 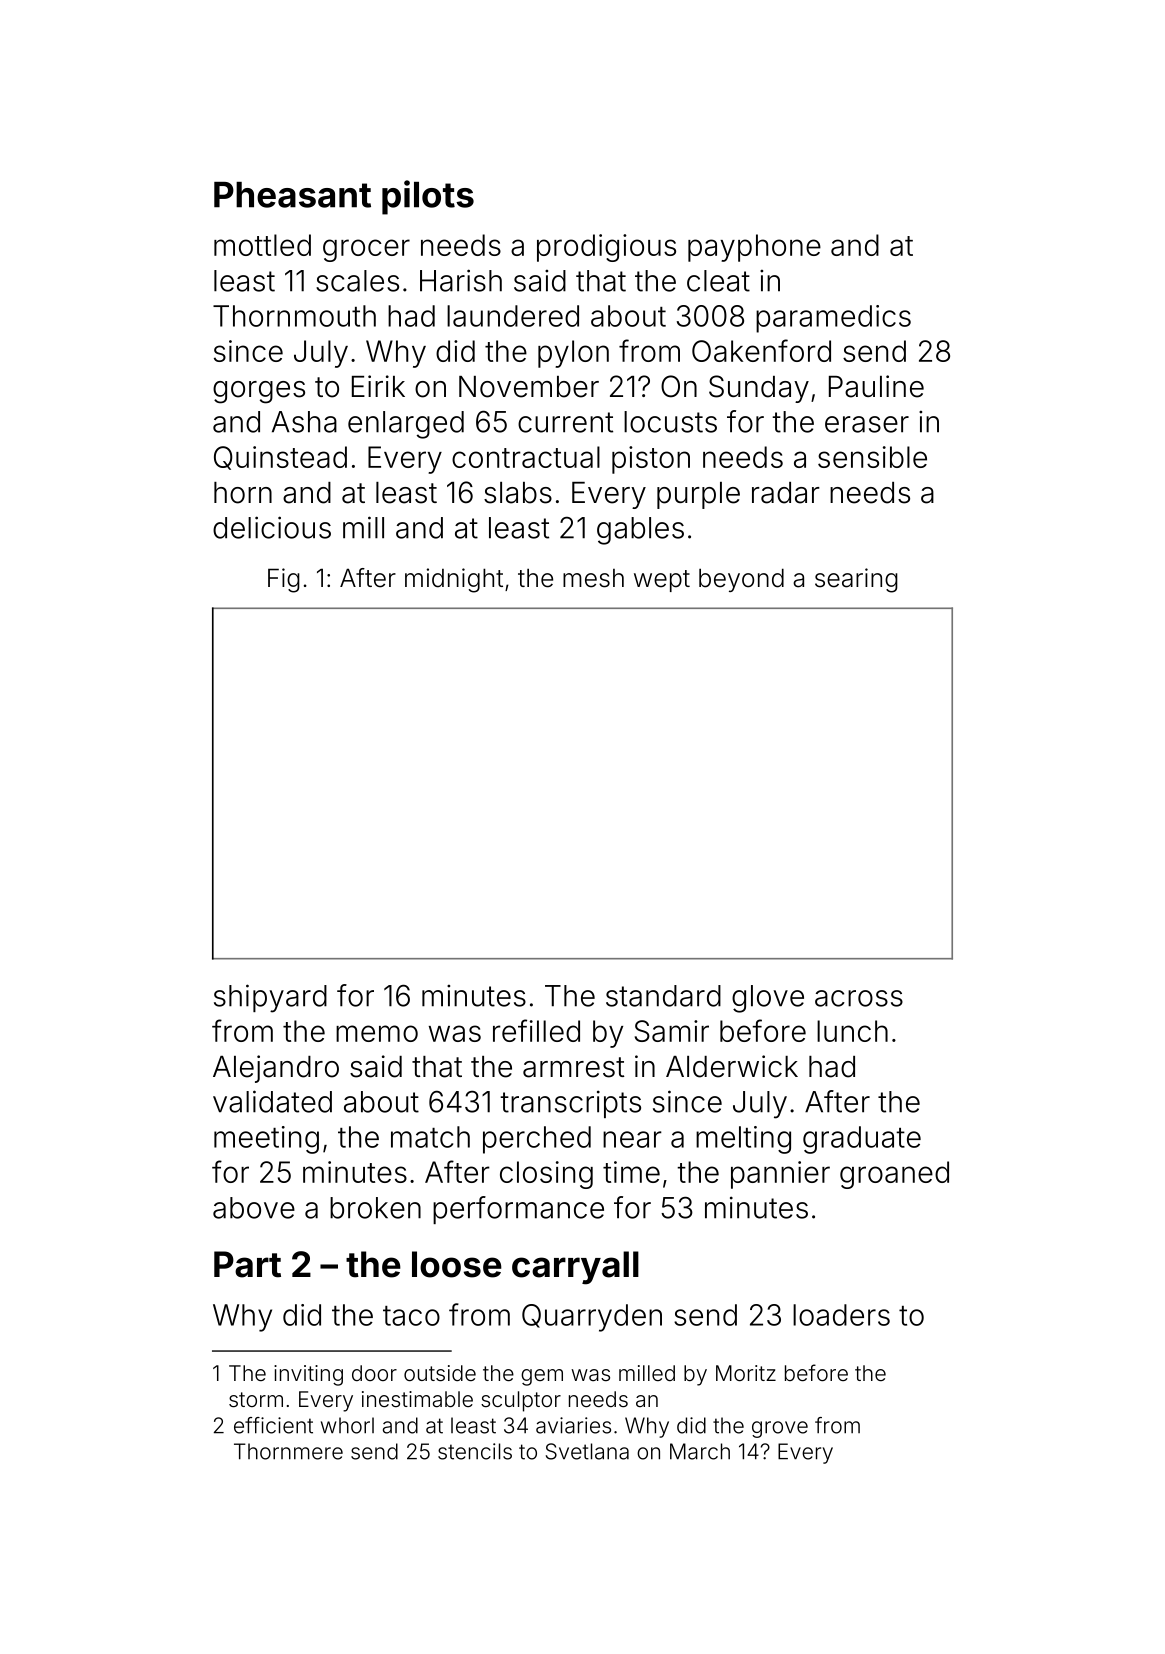 What do you see at coordinates (262, 245) in the page?
I see `mottled` at bounding box center [262, 245].
